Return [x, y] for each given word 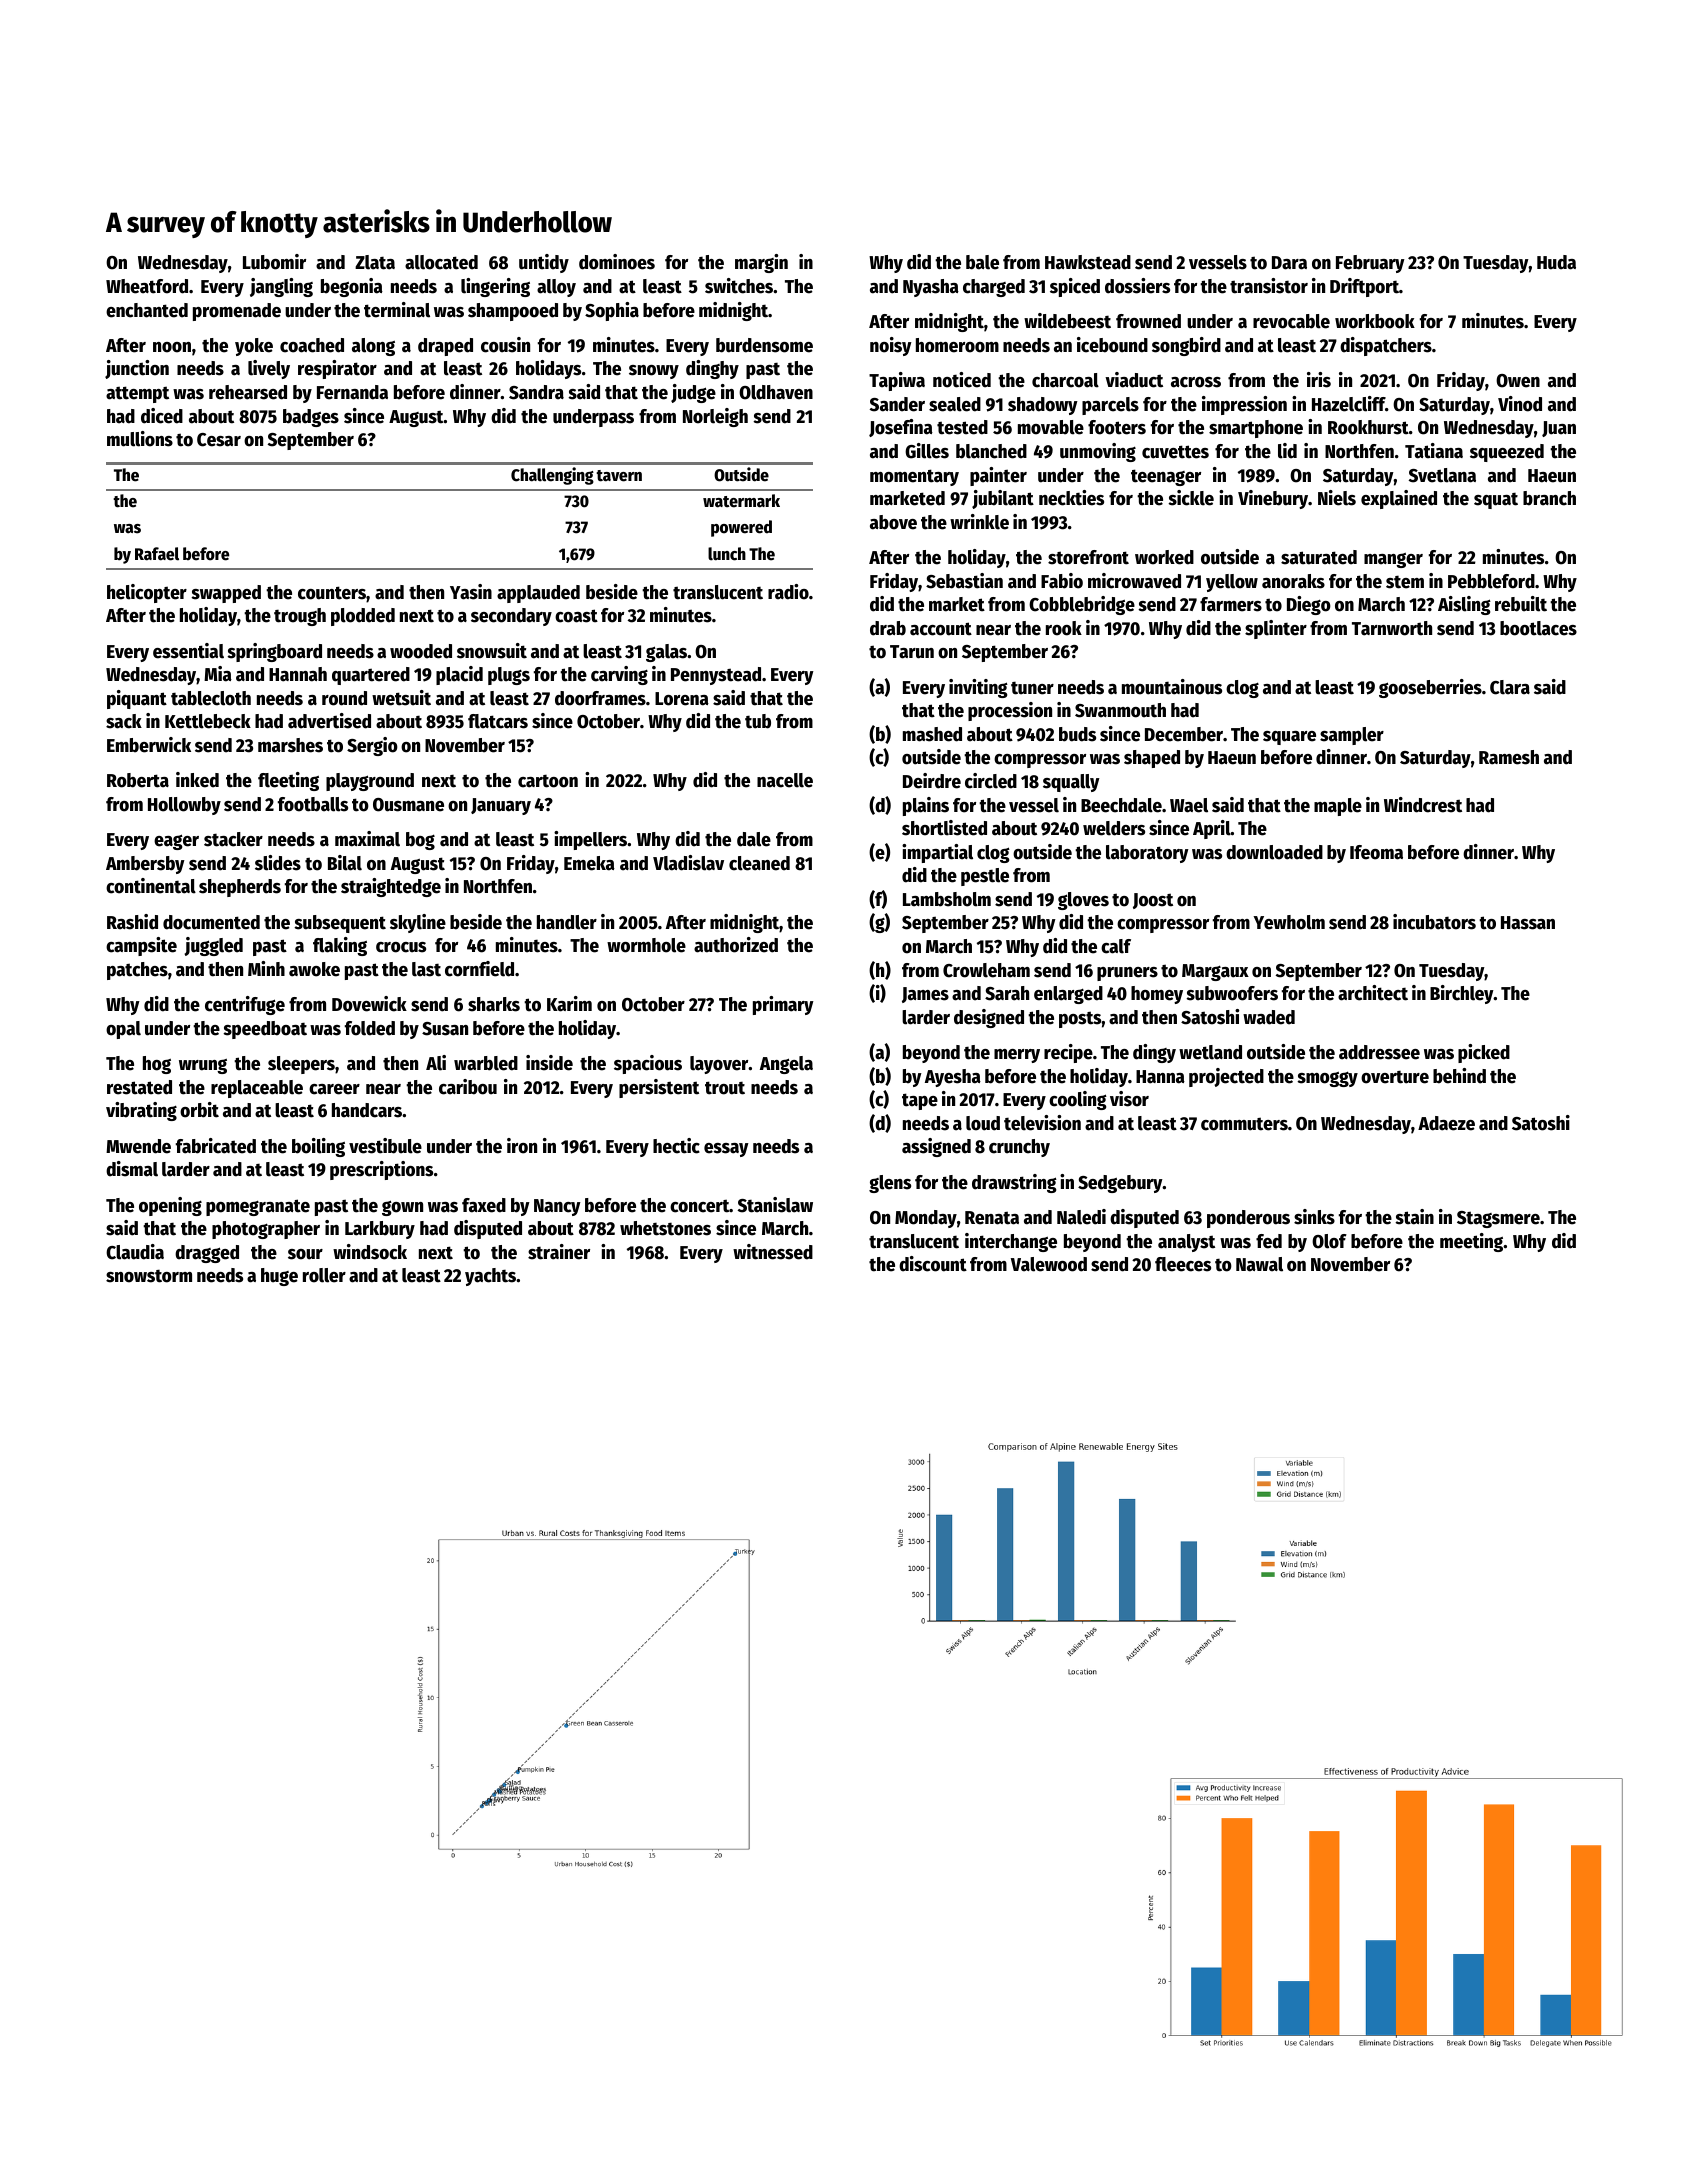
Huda [1556, 262]
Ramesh [1509, 757]
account [941, 629]
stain [1414, 1217]
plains [926, 806]
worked [1164, 557]
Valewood [1049, 1264]
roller [324, 1275]
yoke [254, 347]
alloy [556, 288]
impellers [591, 840]
